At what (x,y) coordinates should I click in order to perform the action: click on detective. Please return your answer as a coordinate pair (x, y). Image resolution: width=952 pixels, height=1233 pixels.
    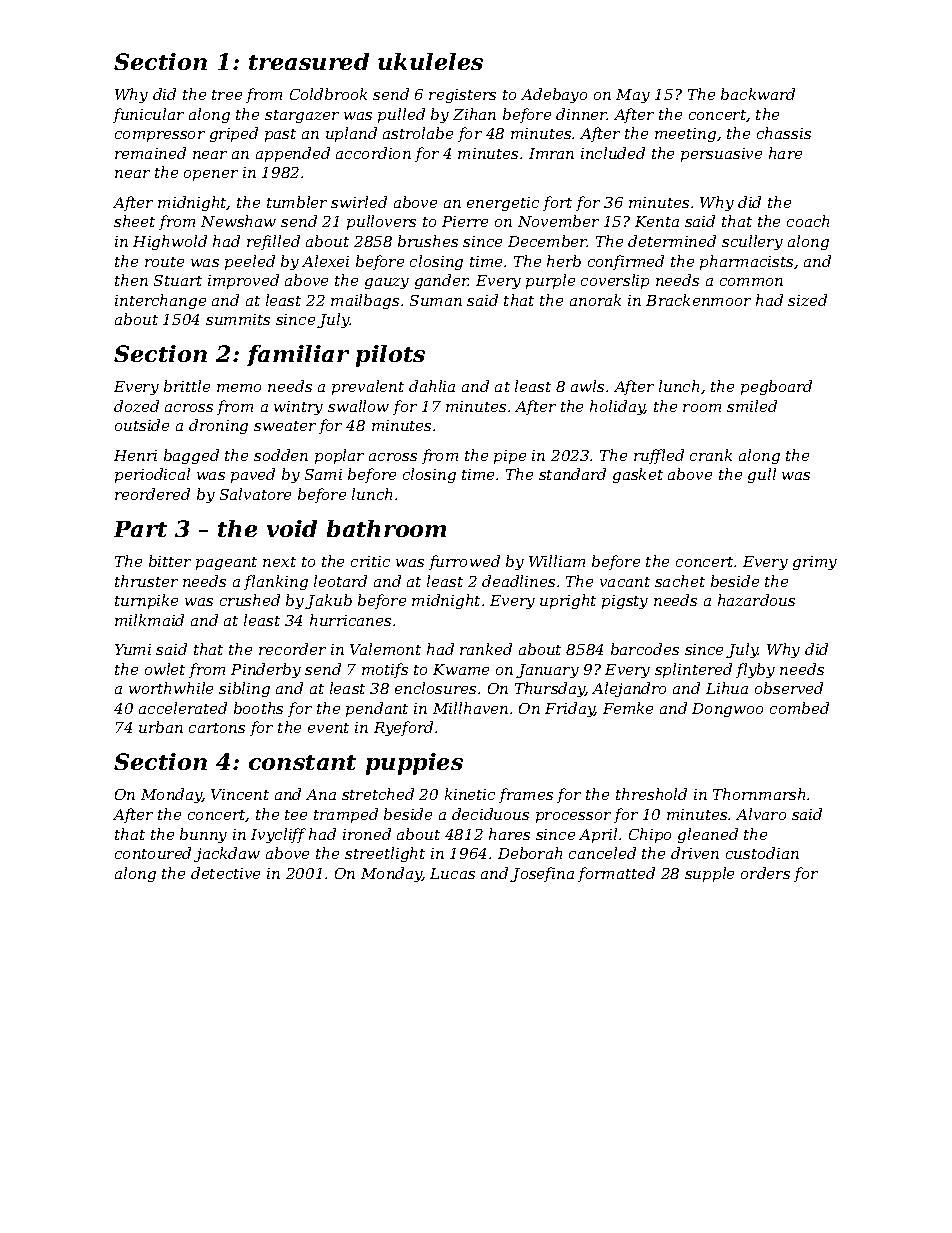
    Looking at the image, I should click on (225, 873).
